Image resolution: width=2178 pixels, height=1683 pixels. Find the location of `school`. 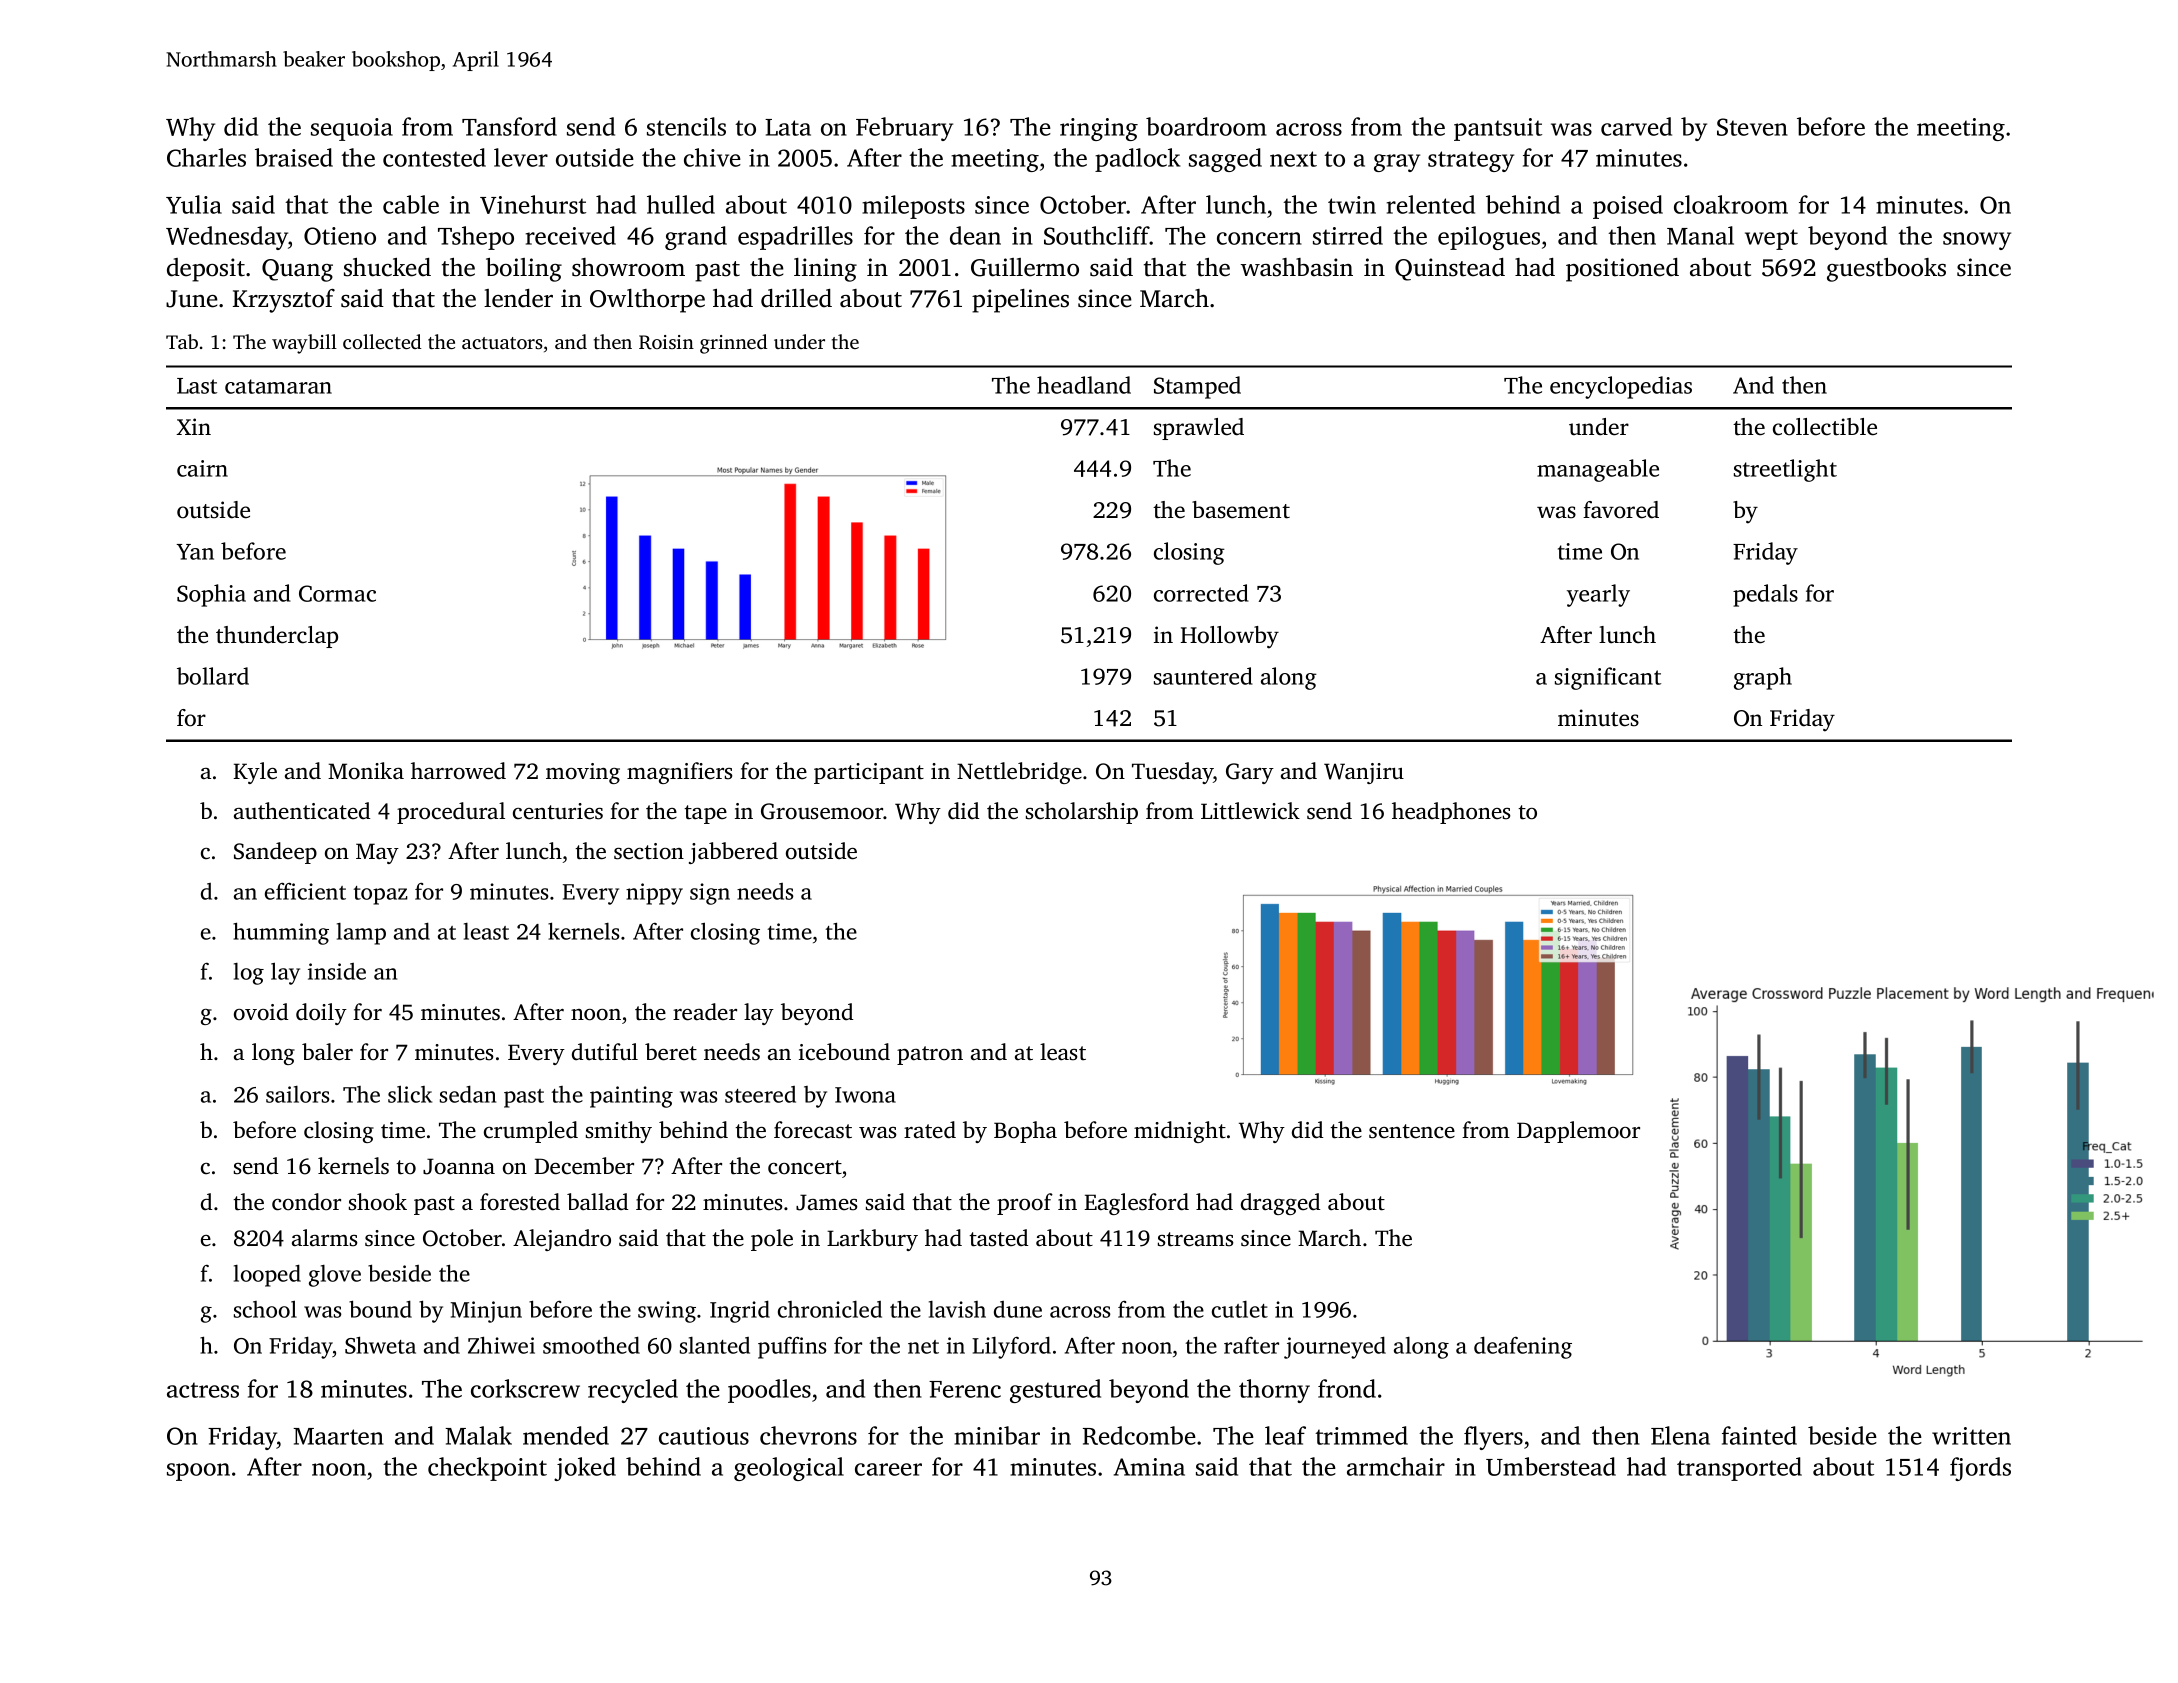

school is located at coordinates (265, 1309).
